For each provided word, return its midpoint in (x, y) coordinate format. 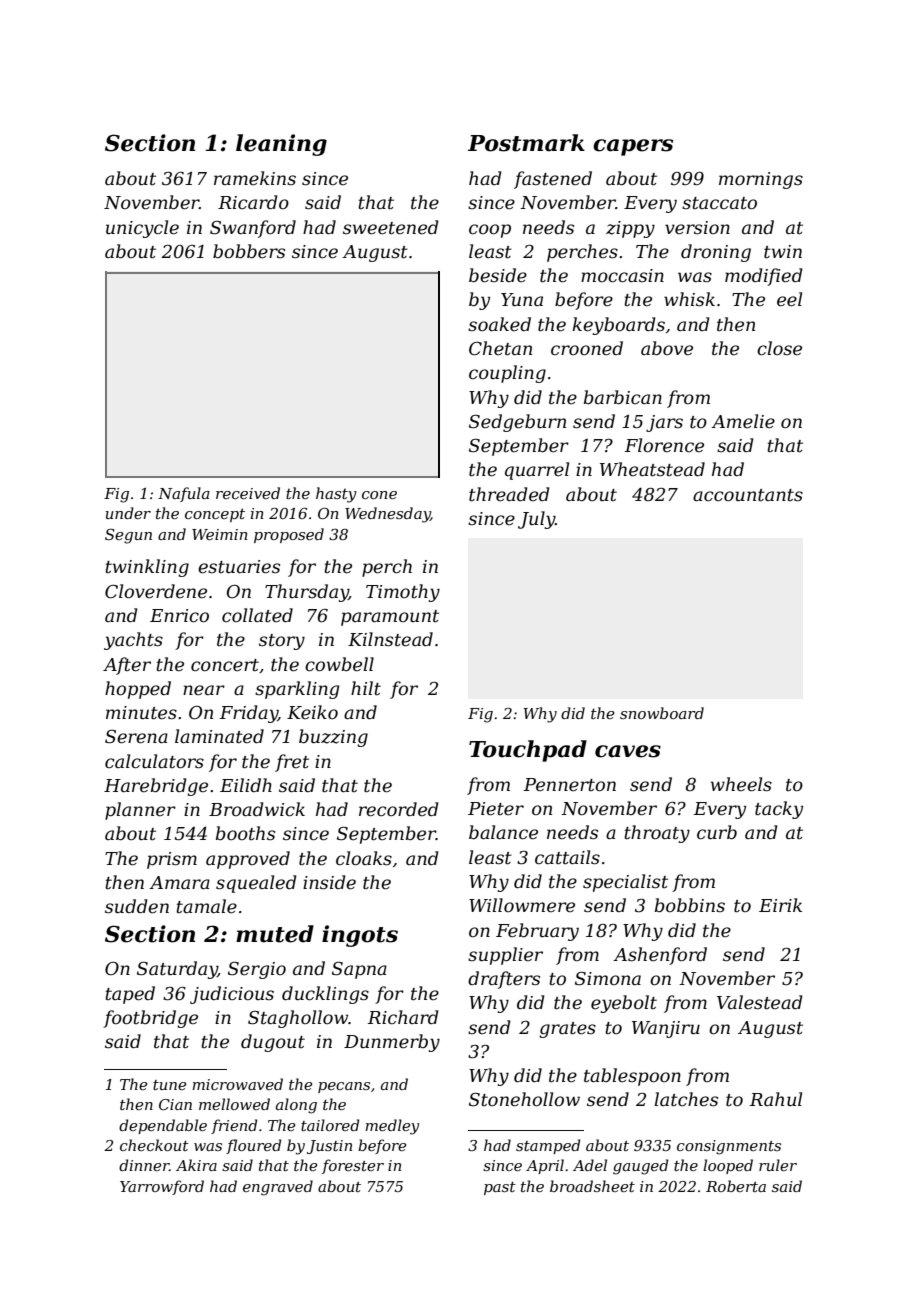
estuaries (239, 567)
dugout (273, 1043)
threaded (509, 494)
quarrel (537, 471)
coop (490, 231)
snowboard (662, 713)
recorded (399, 809)
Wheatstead (652, 469)
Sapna (359, 970)
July (536, 520)
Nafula (184, 494)
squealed (256, 884)
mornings (761, 180)
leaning (281, 145)
